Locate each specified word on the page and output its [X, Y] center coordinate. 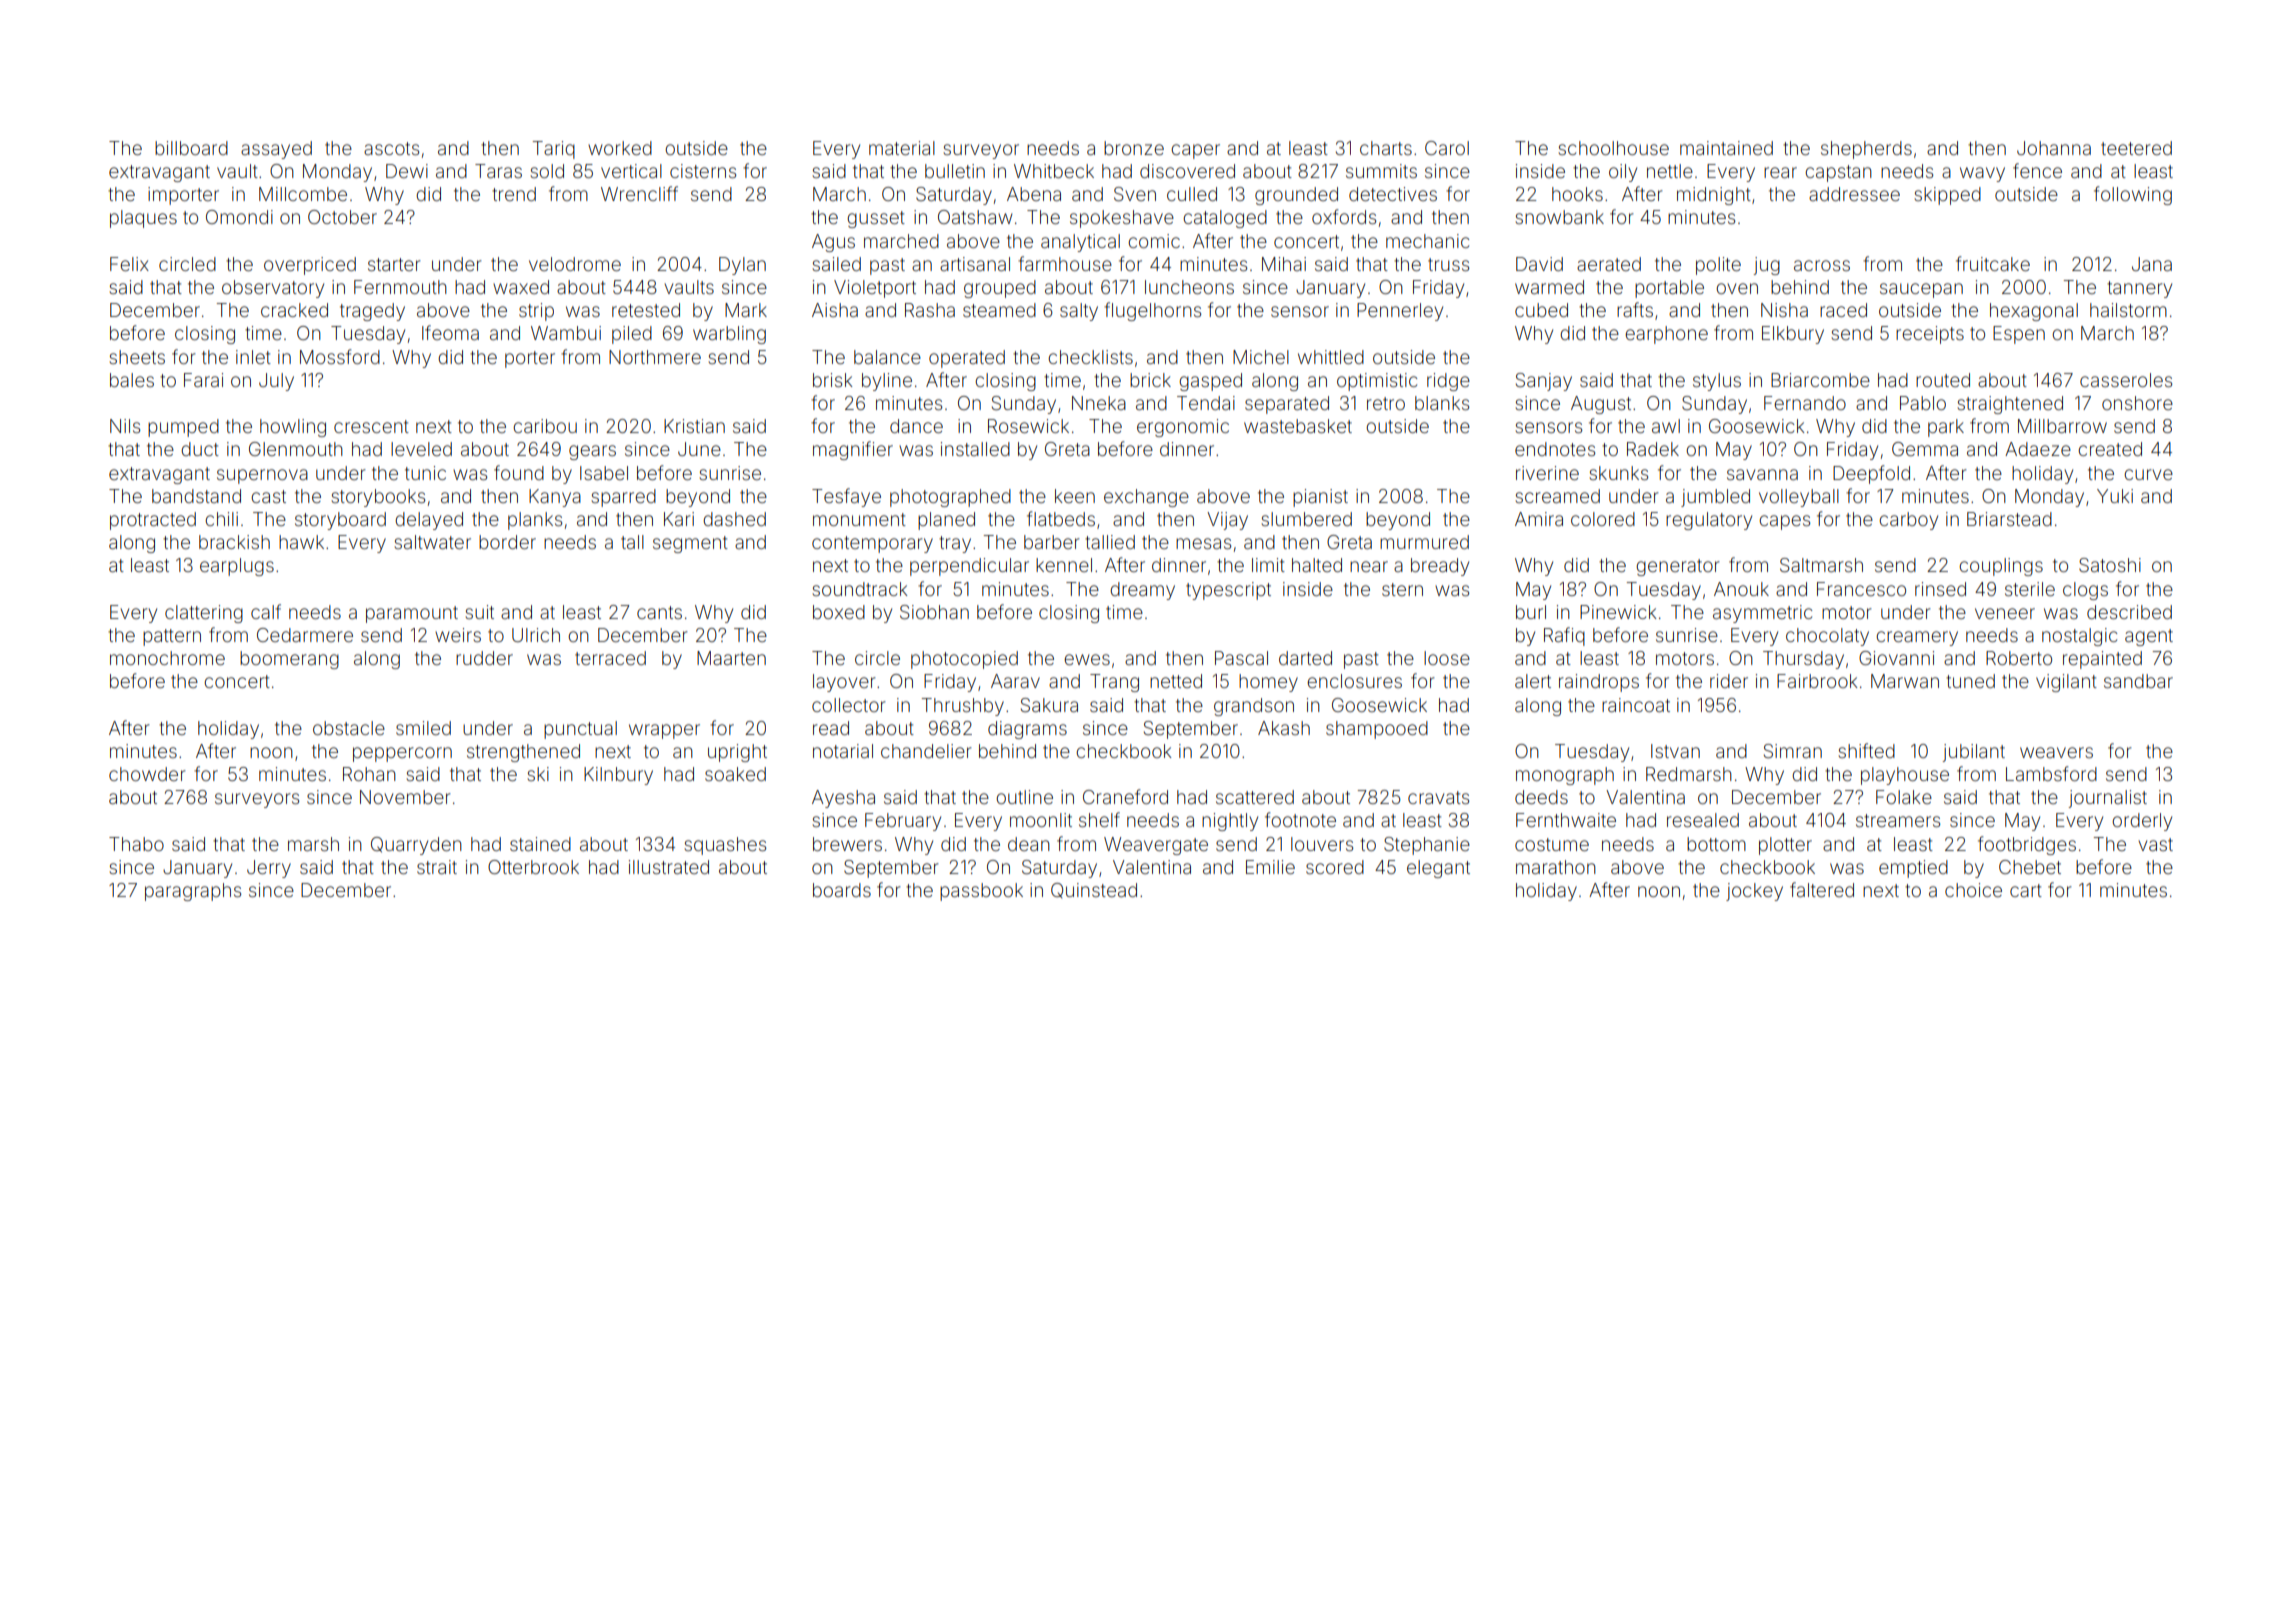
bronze [1134, 148]
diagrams [1027, 730]
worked [620, 148]
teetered [2136, 148]
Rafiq [1564, 636]
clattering [204, 614]
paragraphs [193, 892]
